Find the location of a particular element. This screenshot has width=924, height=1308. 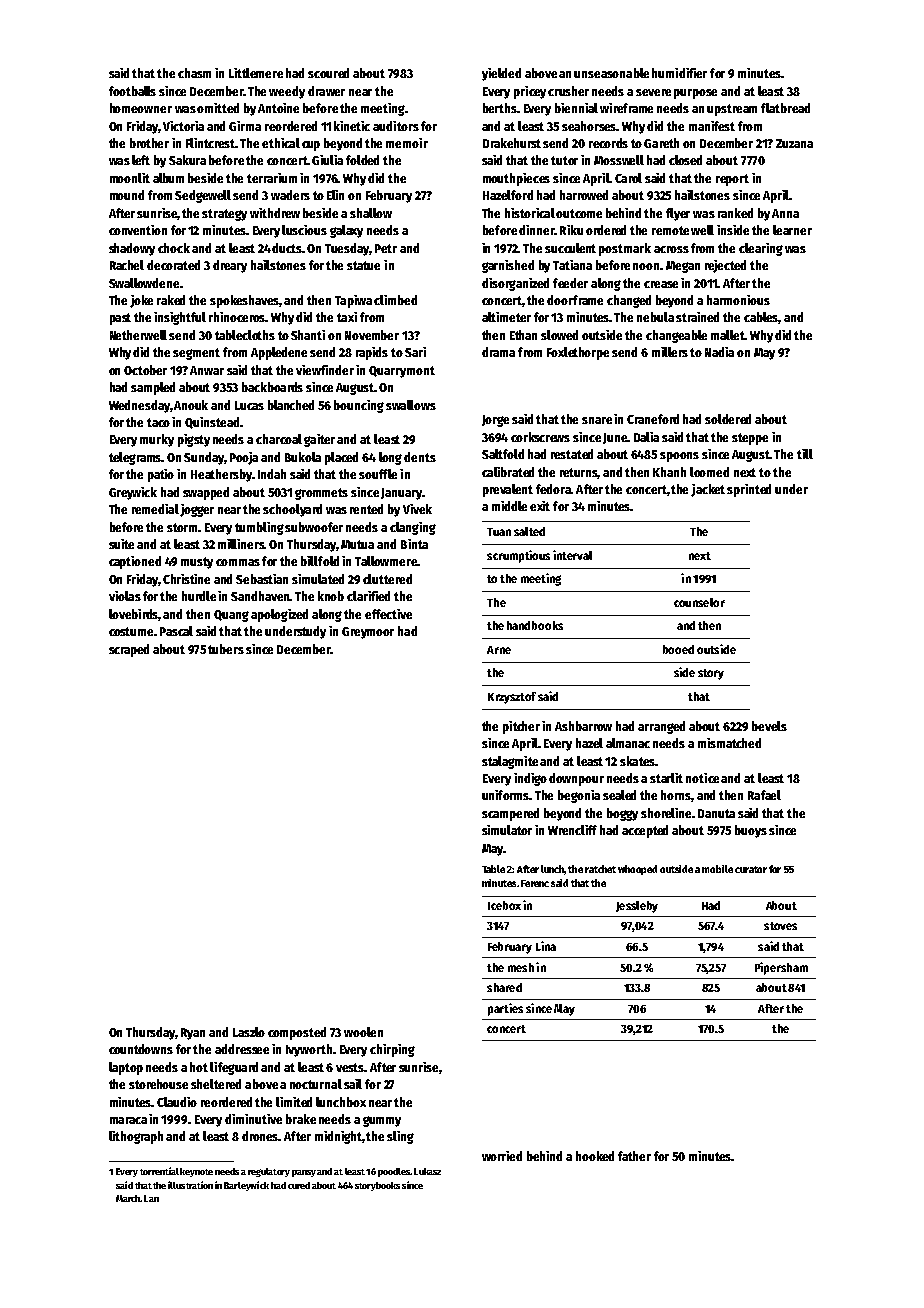

father is located at coordinates (634, 1156).
